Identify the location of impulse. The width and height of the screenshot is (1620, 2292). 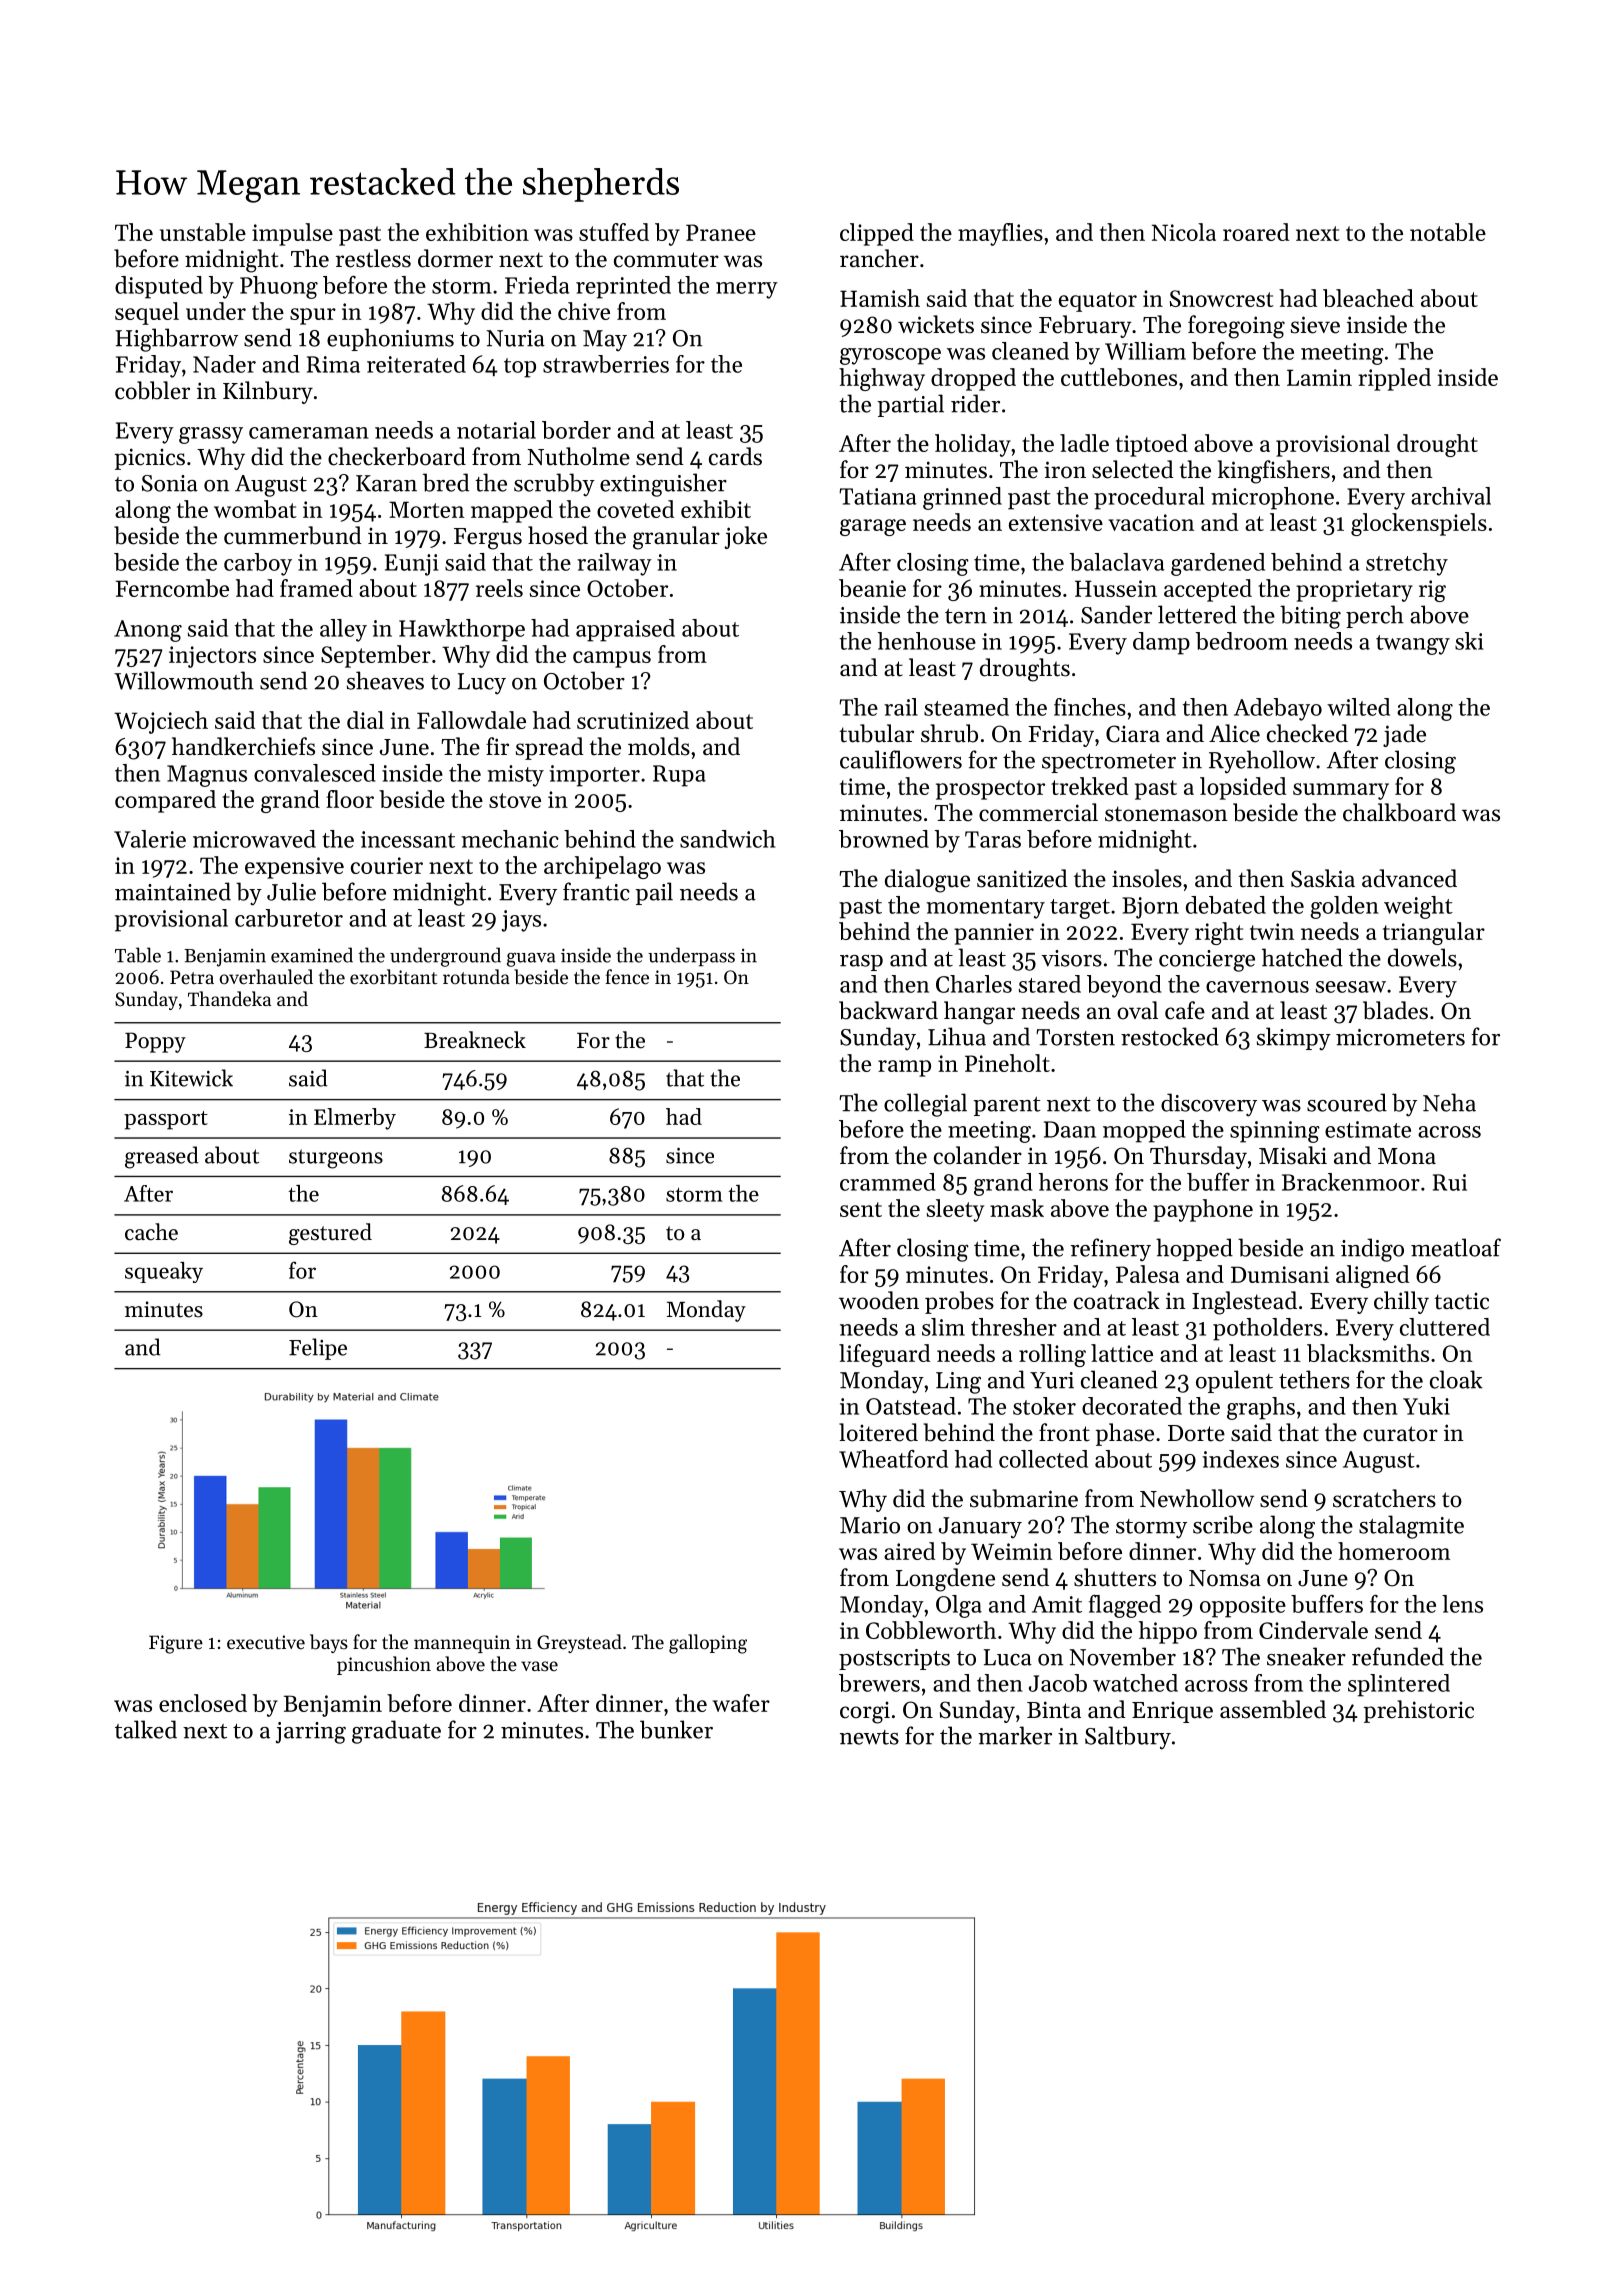
(292, 234).
